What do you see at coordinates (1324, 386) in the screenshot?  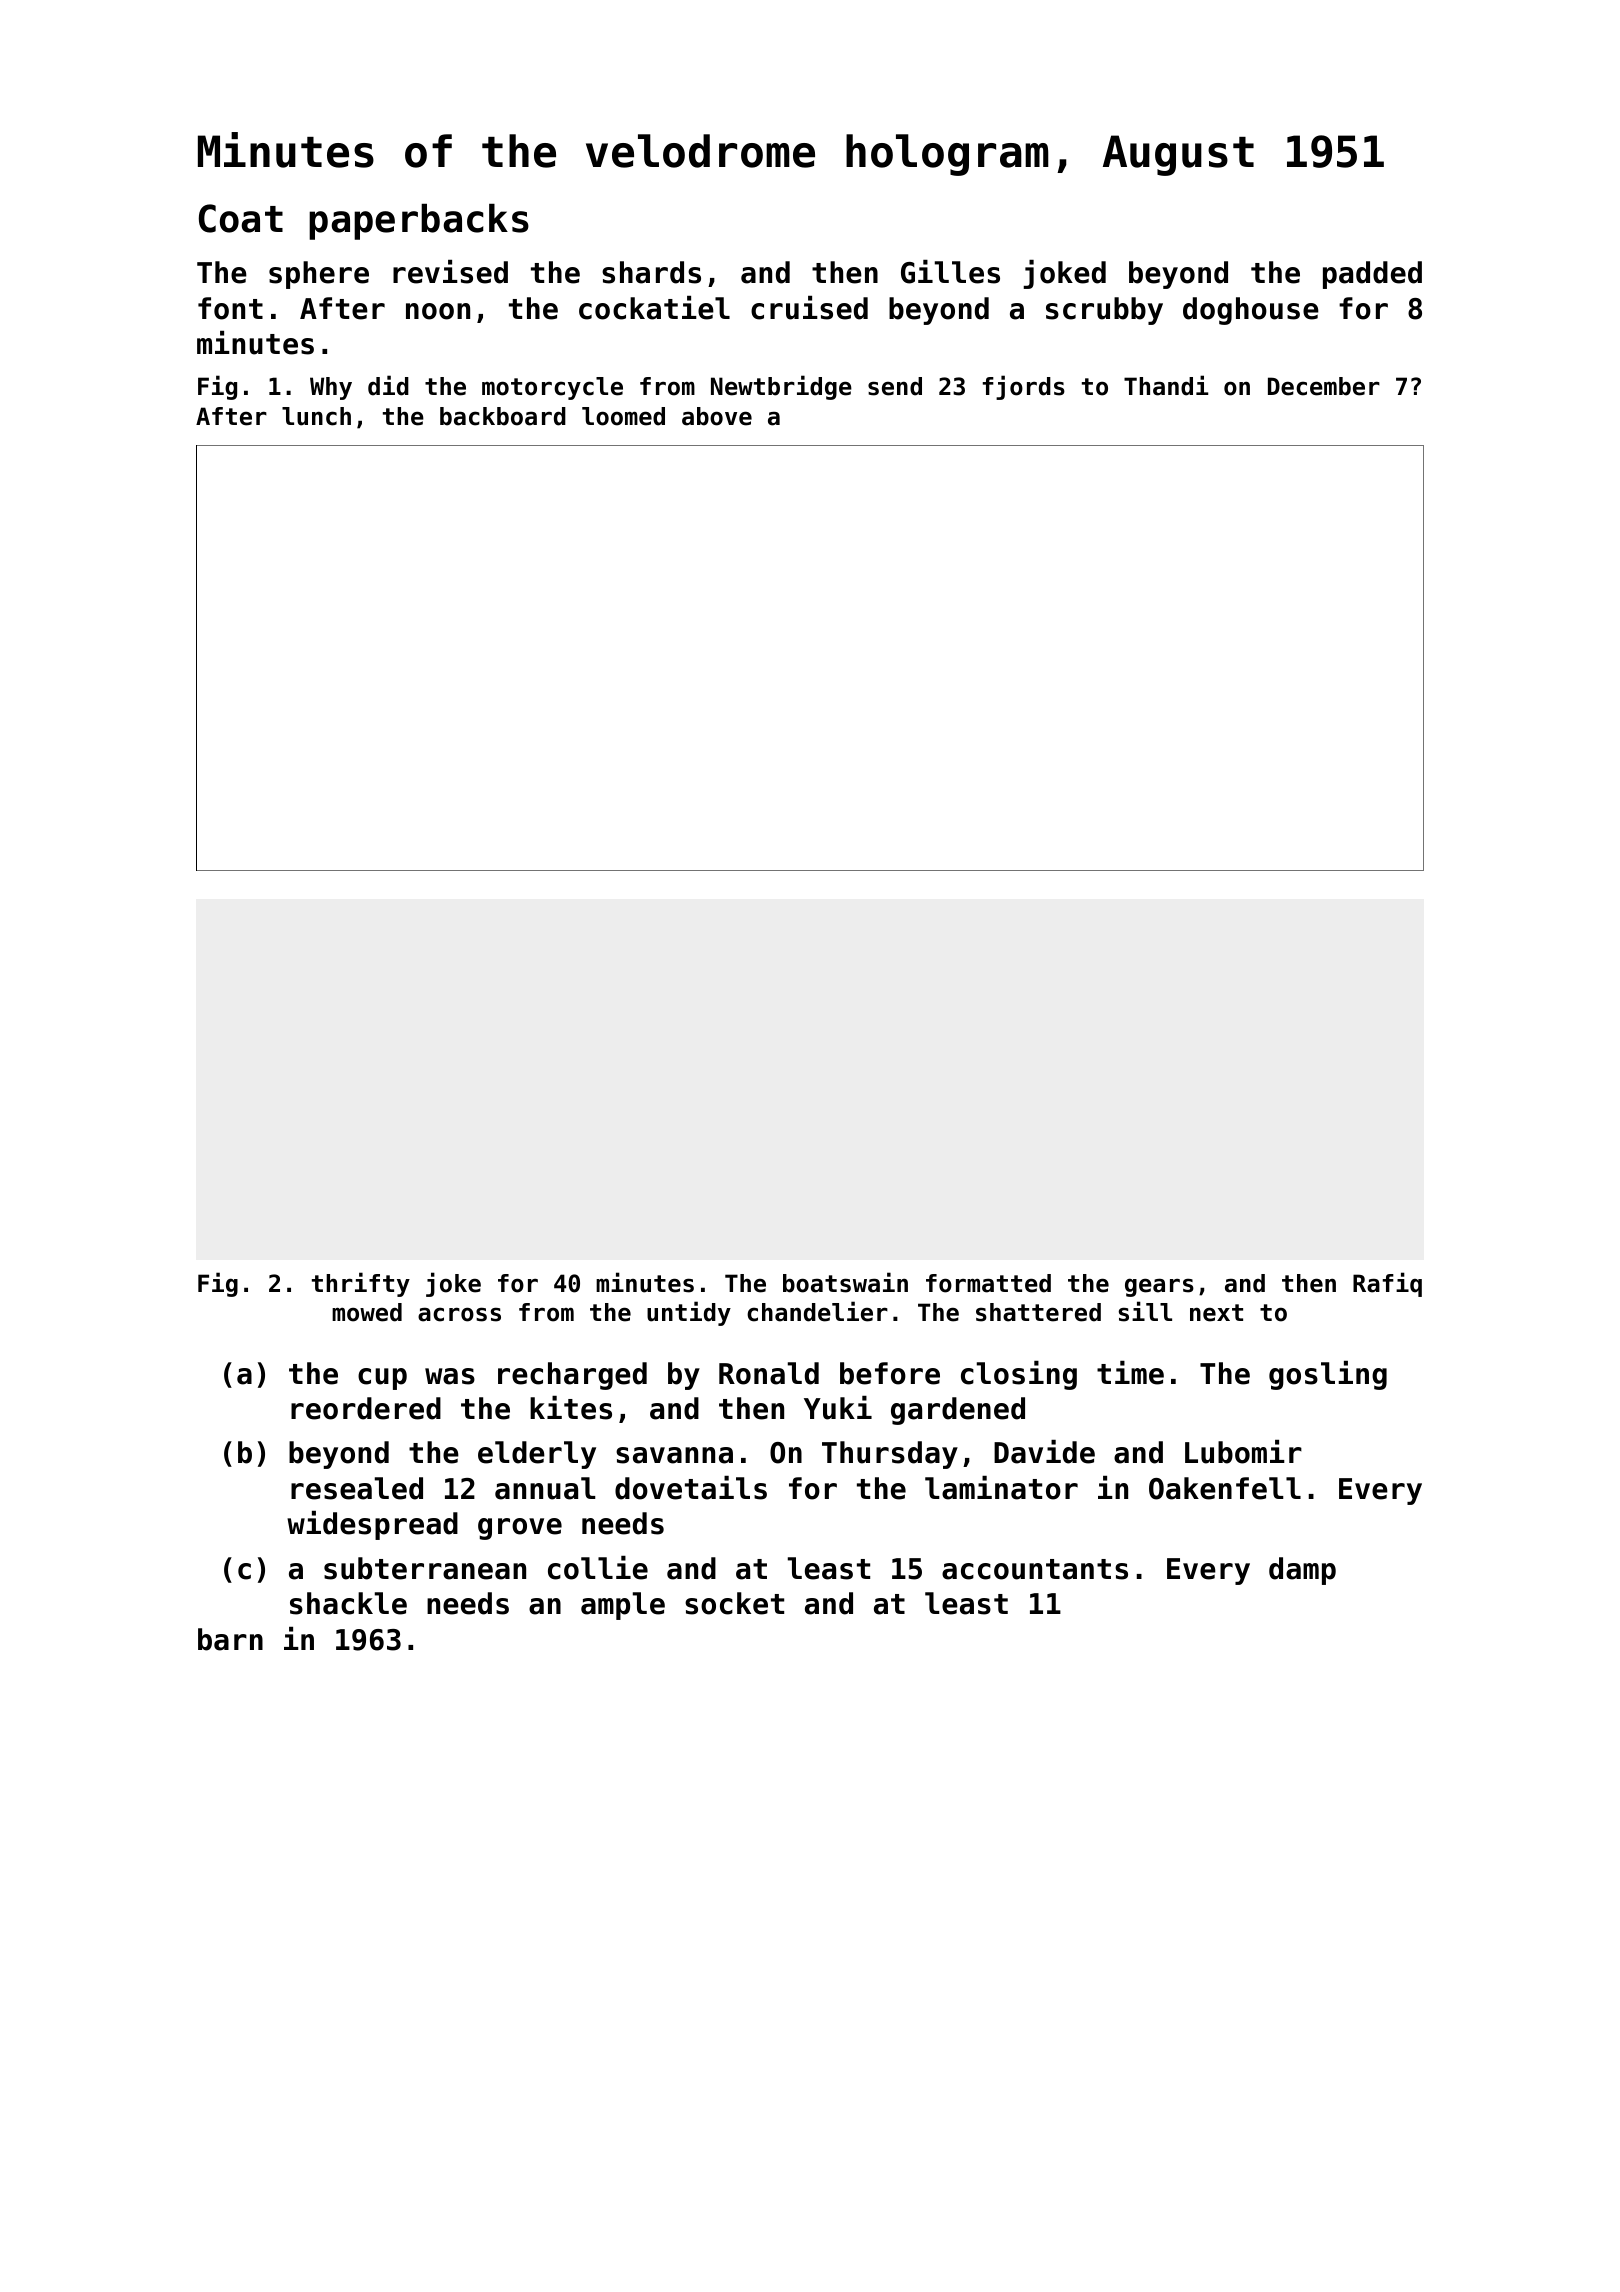 I see `December` at bounding box center [1324, 386].
